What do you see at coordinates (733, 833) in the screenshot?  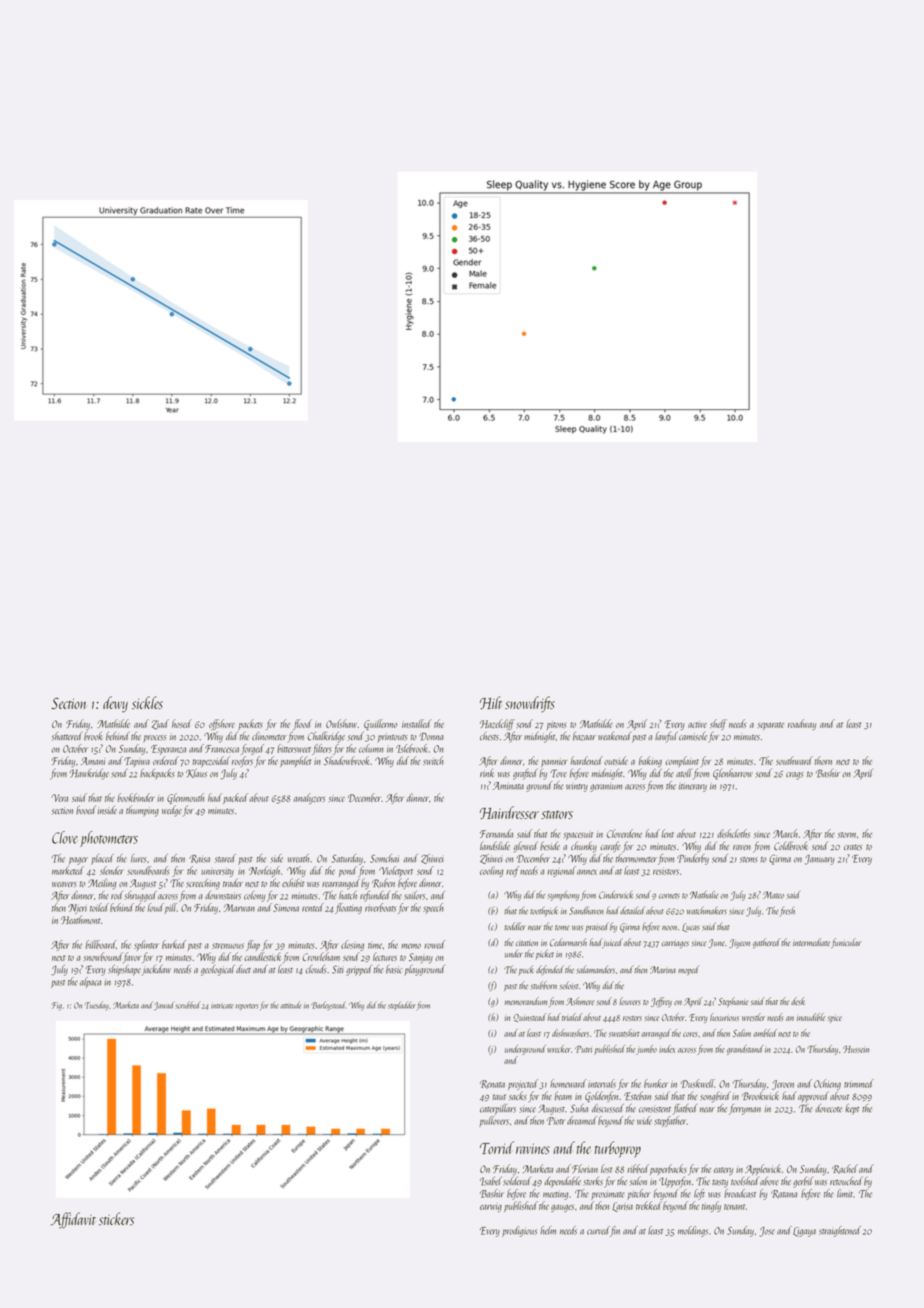 I see `dishcloths` at bounding box center [733, 833].
